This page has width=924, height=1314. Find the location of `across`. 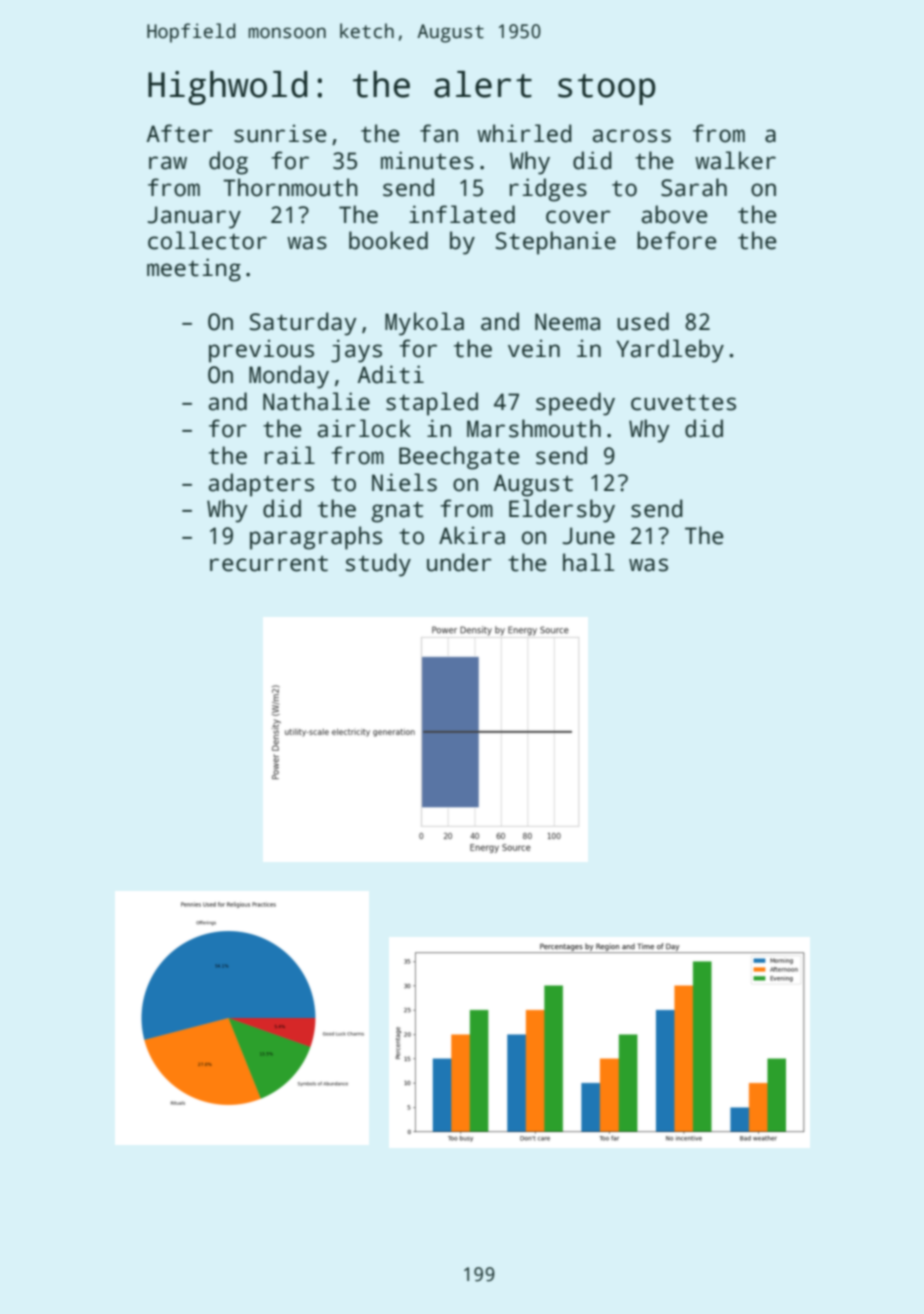

across is located at coordinates (632, 136).
